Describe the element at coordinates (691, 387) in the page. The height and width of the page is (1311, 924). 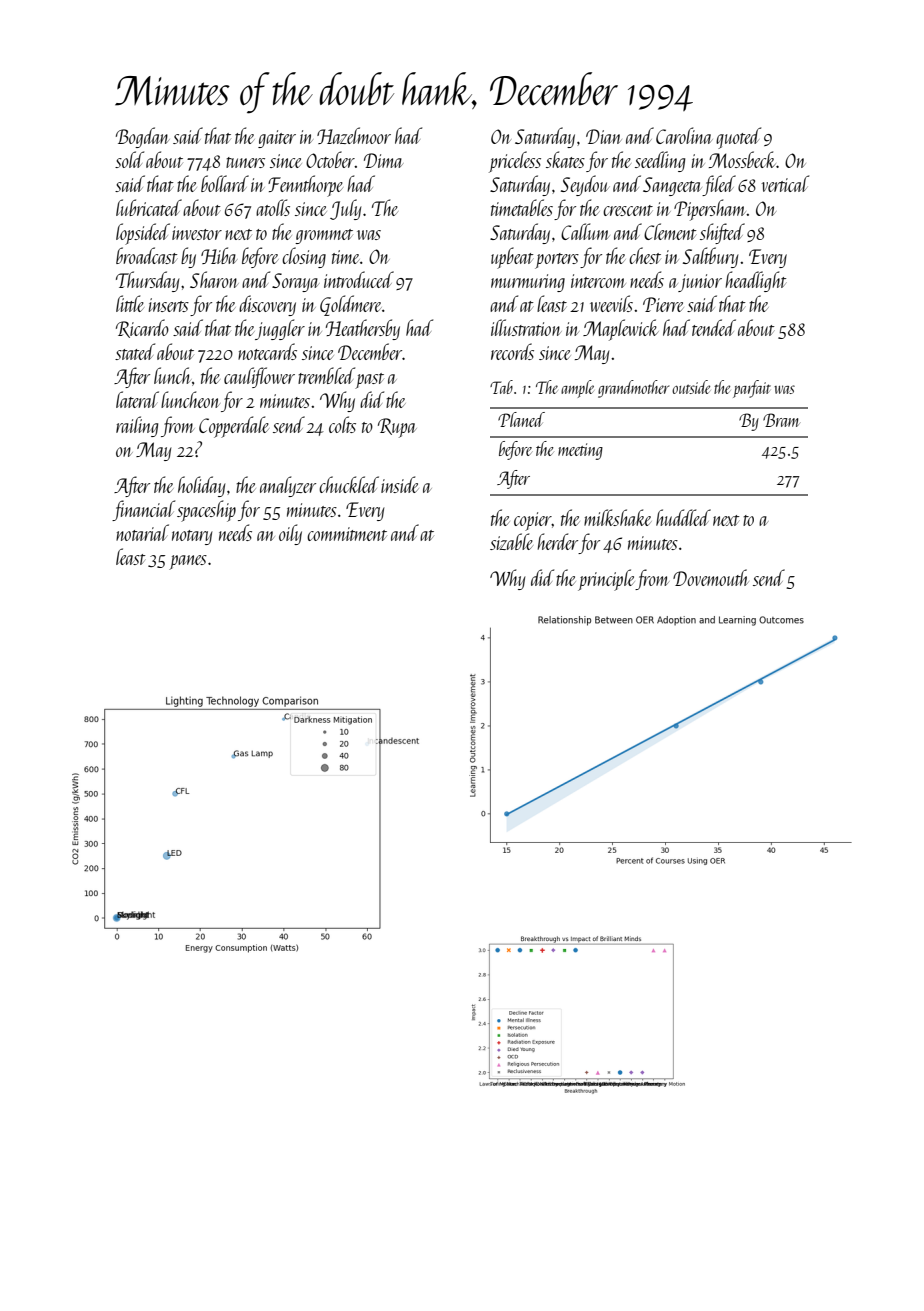
I see `outside` at that location.
